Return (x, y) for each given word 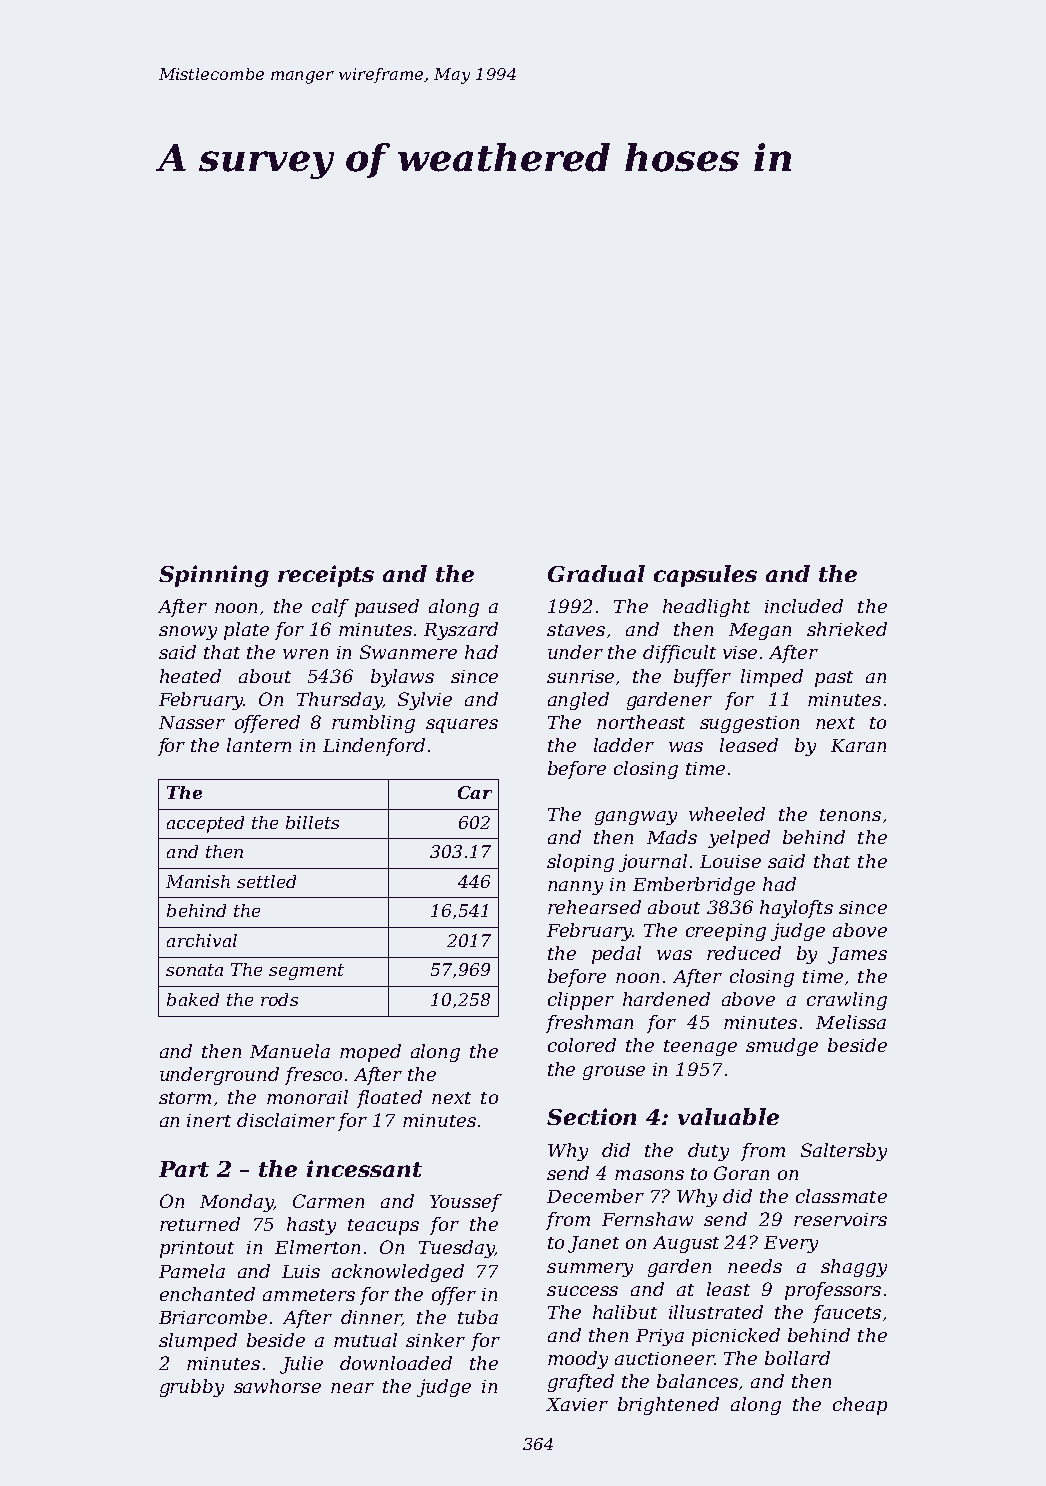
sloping (580, 863)
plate (246, 631)
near (352, 1388)
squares (462, 726)
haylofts (796, 909)
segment (306, 972)
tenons (850, 815)
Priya (660, 1337)
